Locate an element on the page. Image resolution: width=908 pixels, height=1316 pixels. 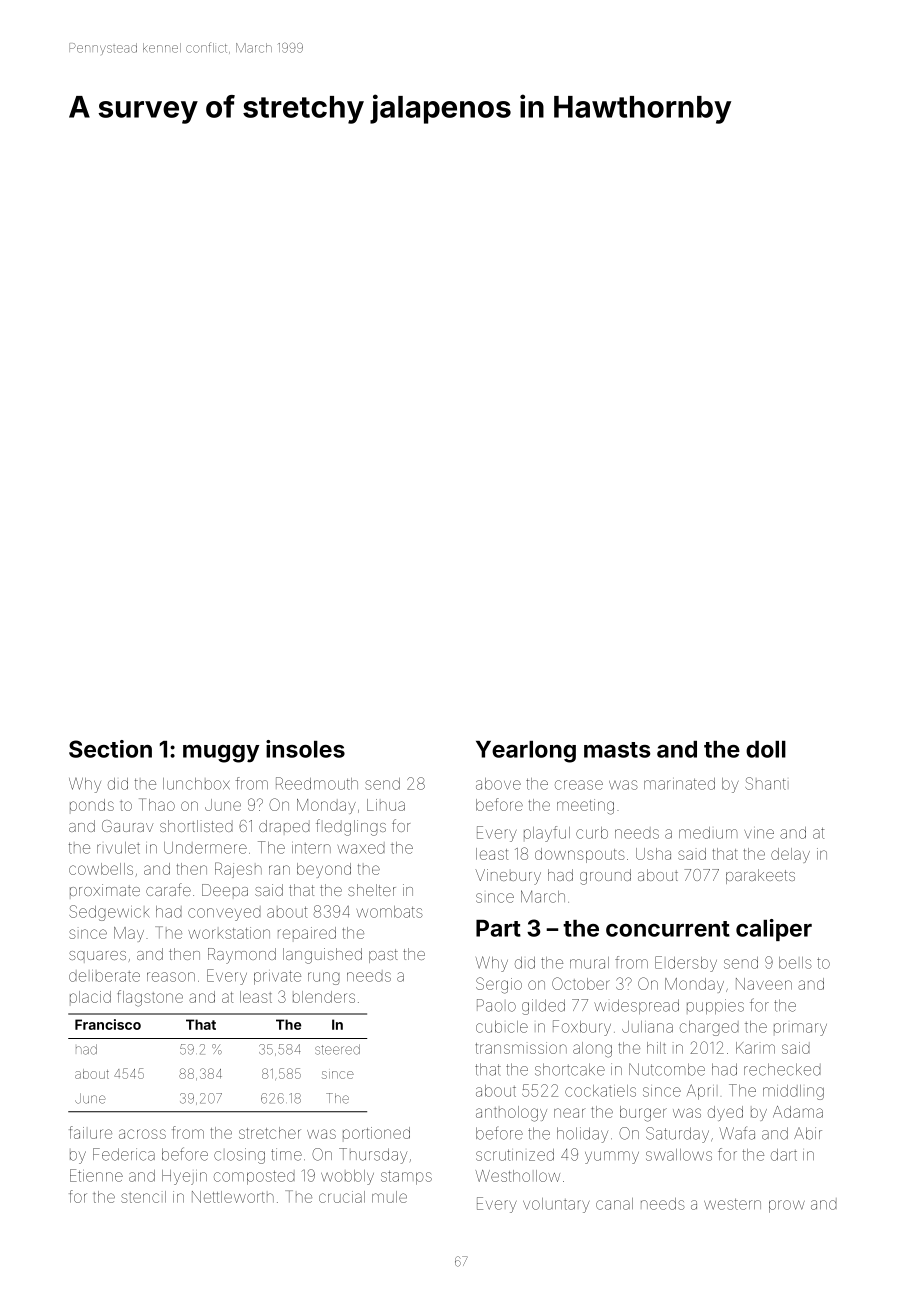
Shanti is located at coordinates (765, 783).
